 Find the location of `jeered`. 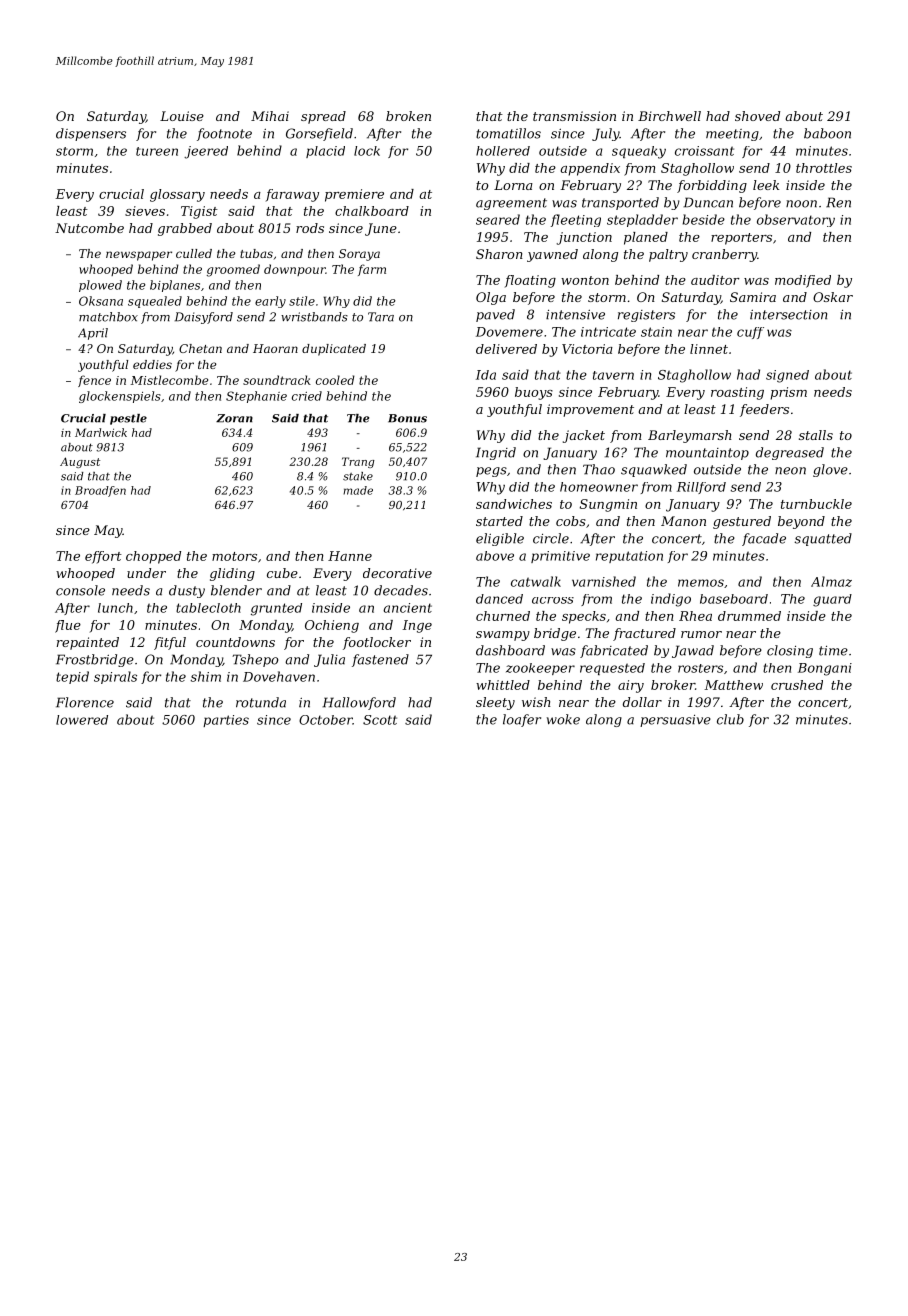

jeered is located at coordinates (206, 152).
